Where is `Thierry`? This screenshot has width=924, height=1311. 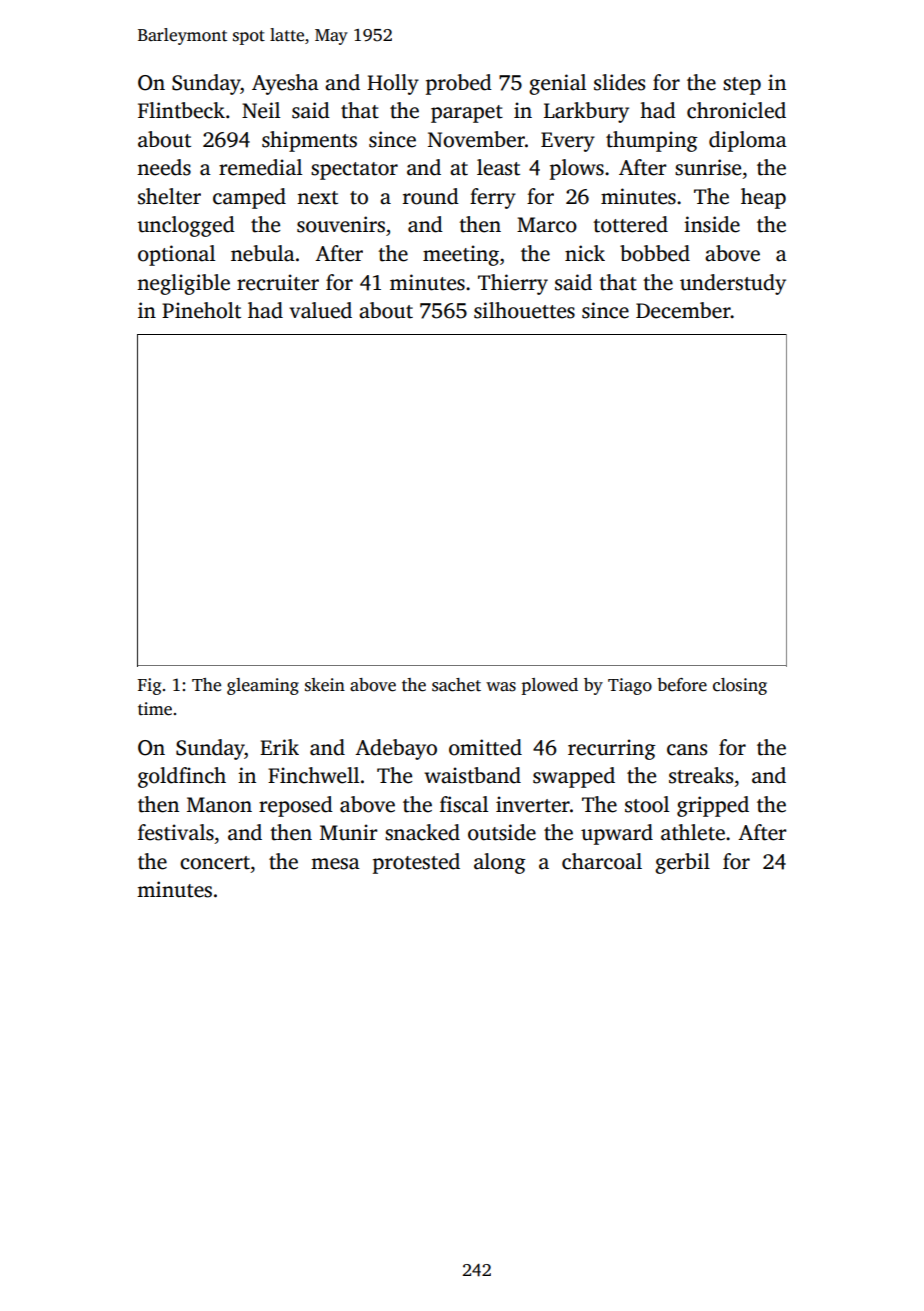
Thierry is located at coordinates (513, 284).
